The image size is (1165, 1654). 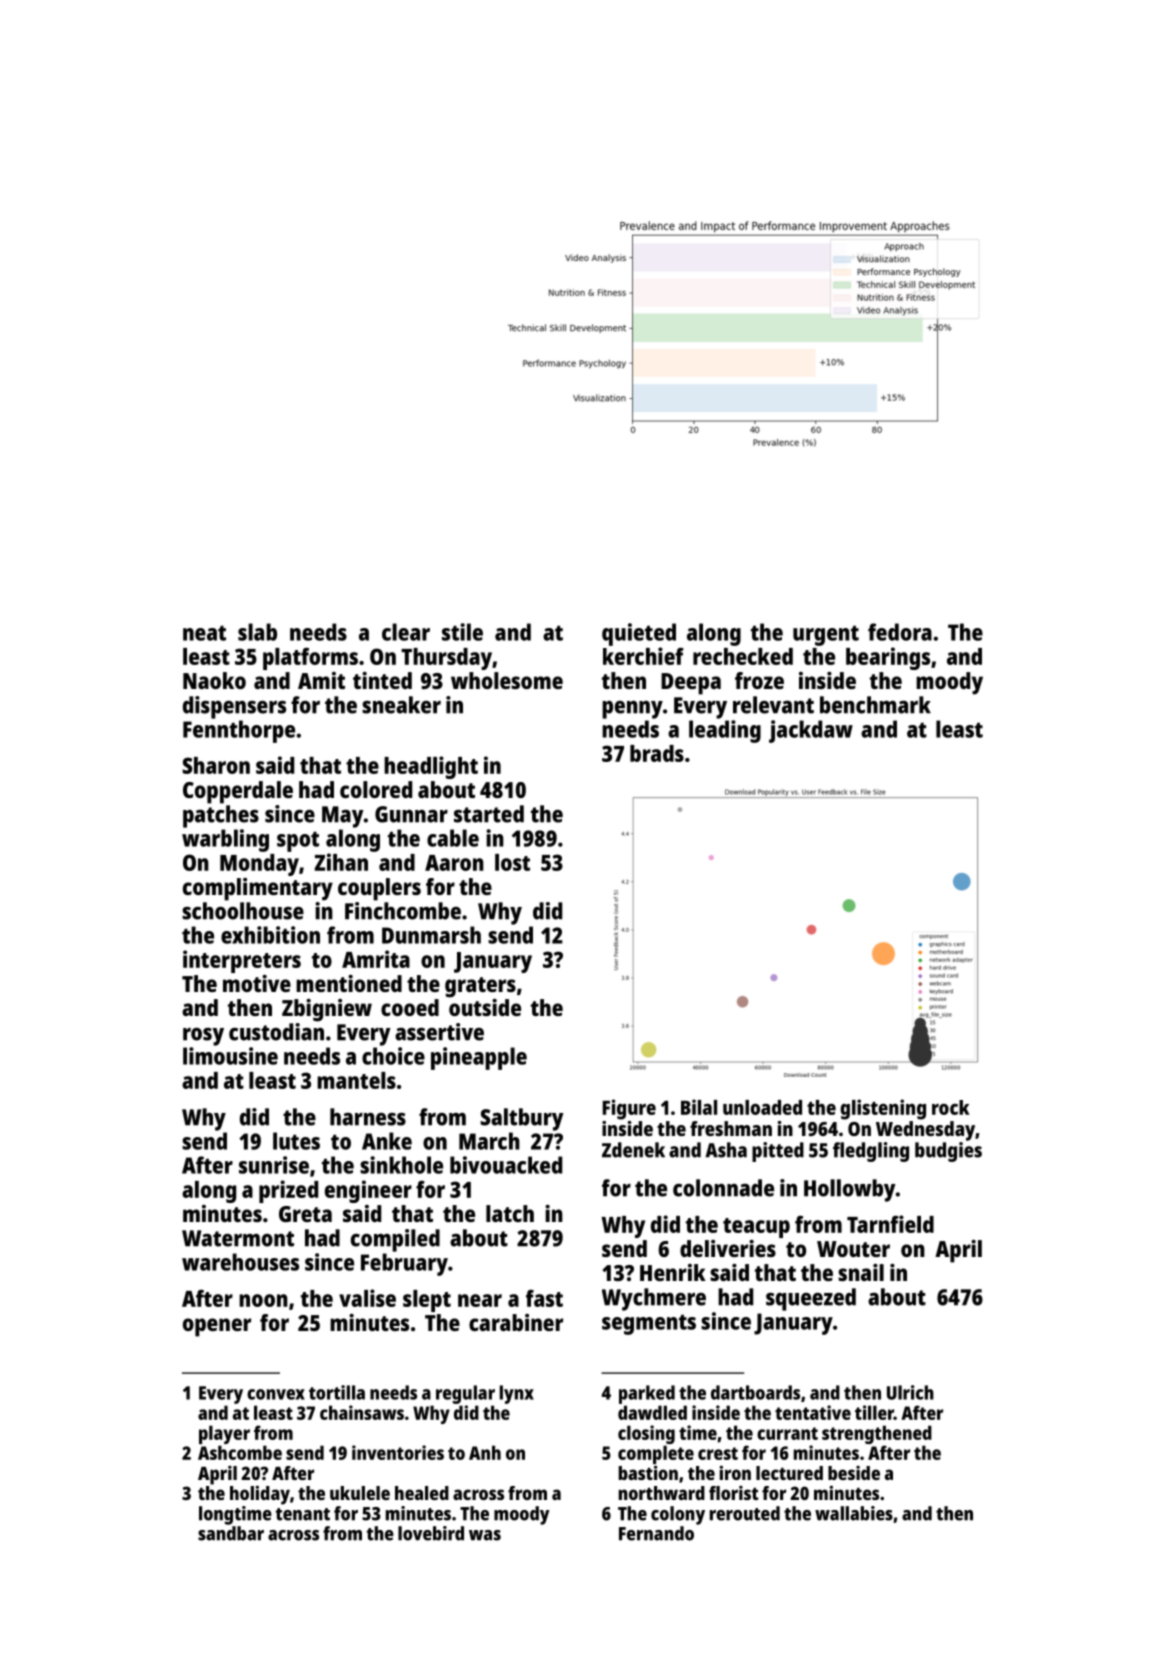 What do you see at coordinates (639, 634) in the screenshot?
I see `quieted` at bounding box center [639, 634].
